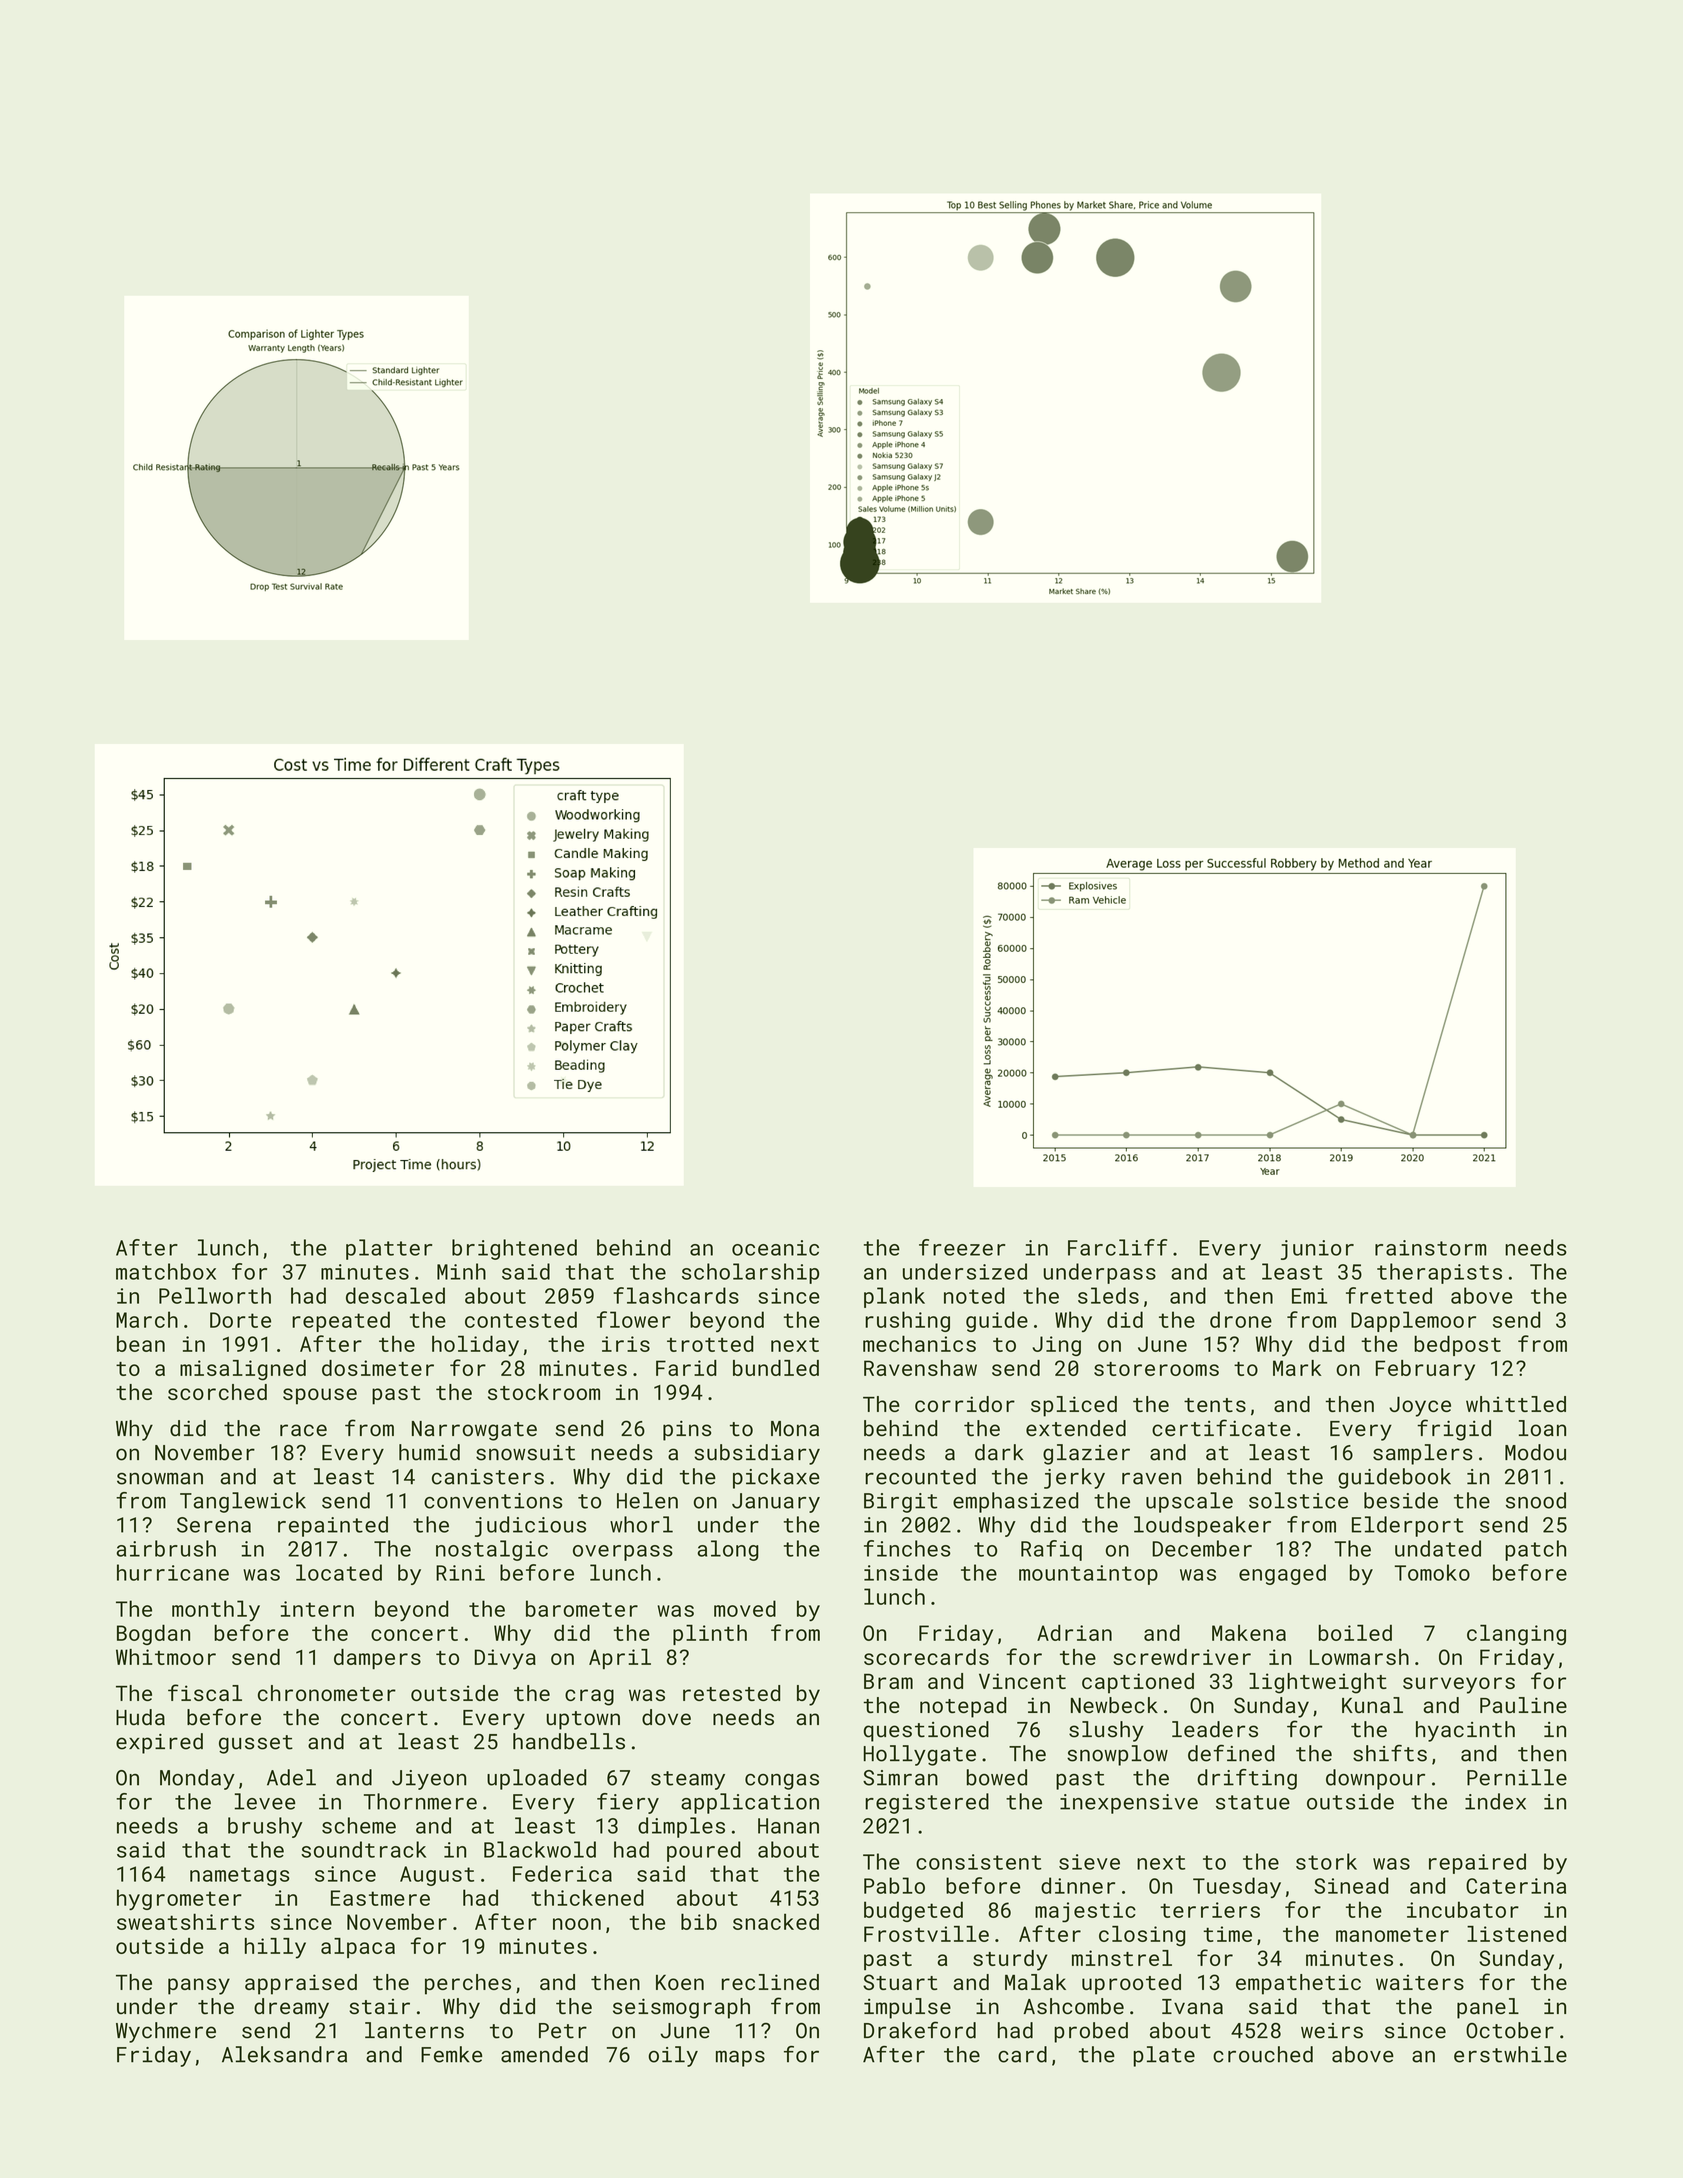 The height and width of the screenshot is (2178, 1683). What do you see at coordinates (750, 1273) in the screenshot?
I see `scholarship` at bounding box center [750, 1273].
